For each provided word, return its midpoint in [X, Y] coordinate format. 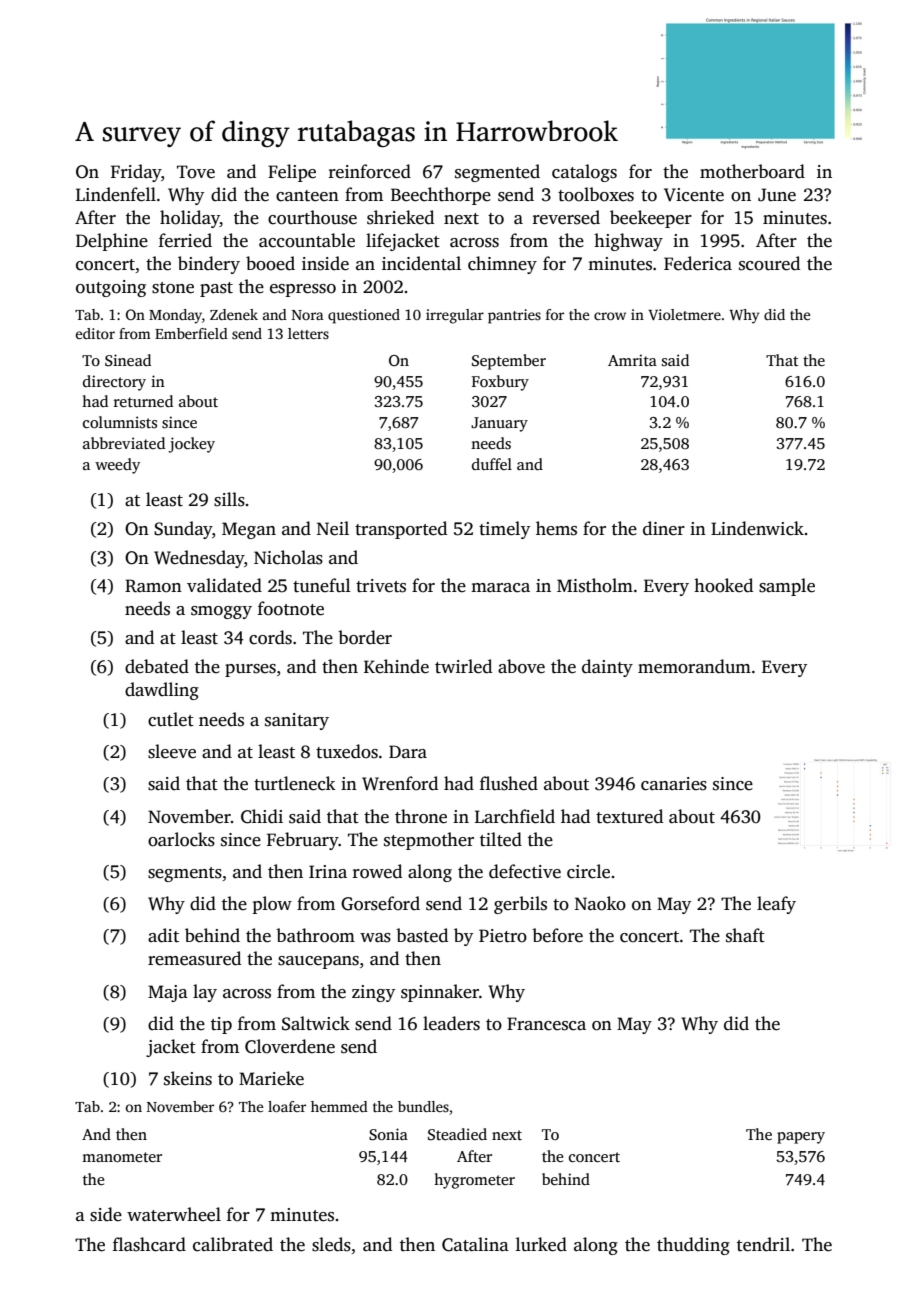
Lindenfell [116, 194]
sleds [331, 1244]
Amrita [632, 360]
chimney [502, 265]
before [557, 935]
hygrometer [474, 1181]
